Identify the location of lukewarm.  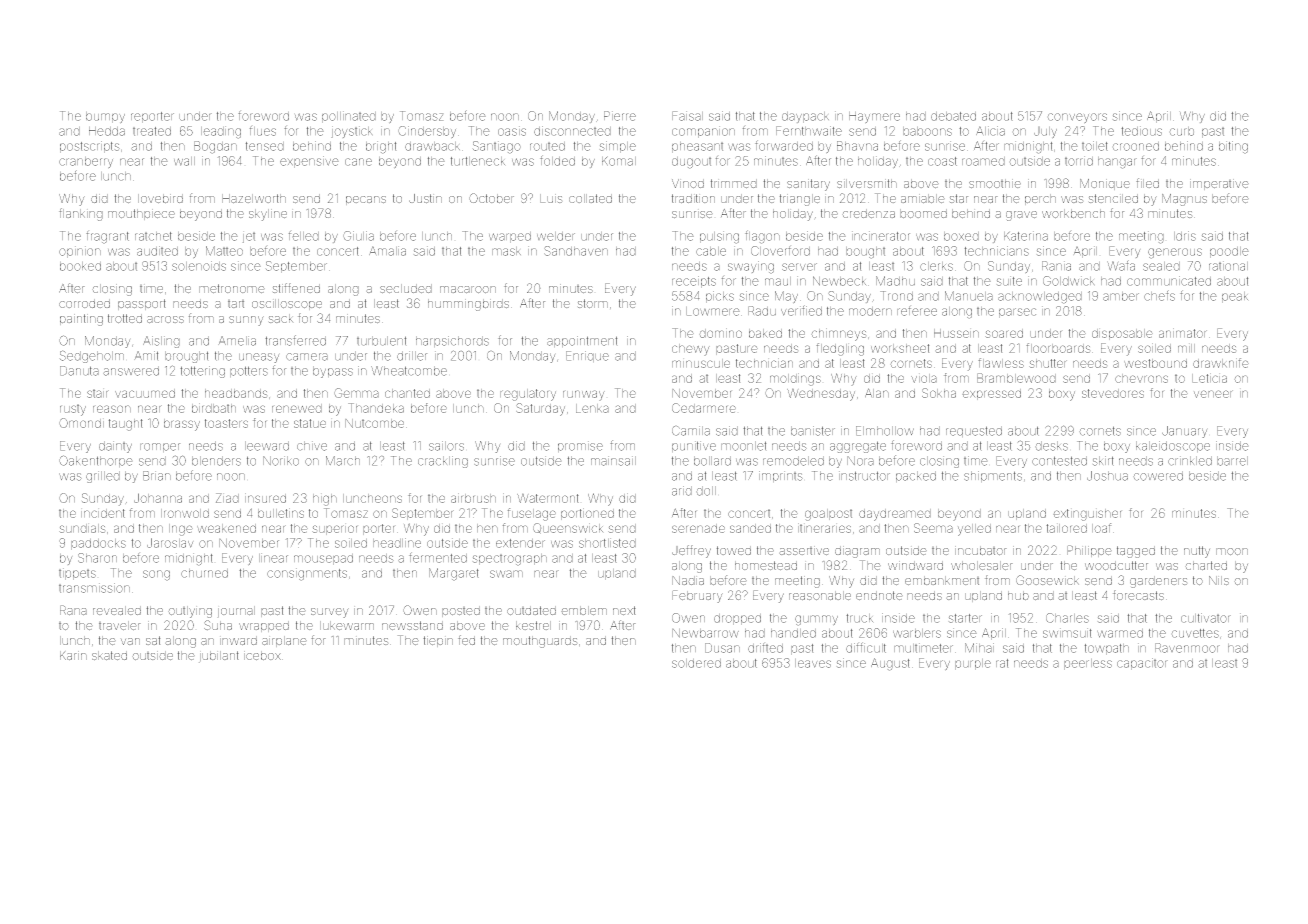
(347, 625).
